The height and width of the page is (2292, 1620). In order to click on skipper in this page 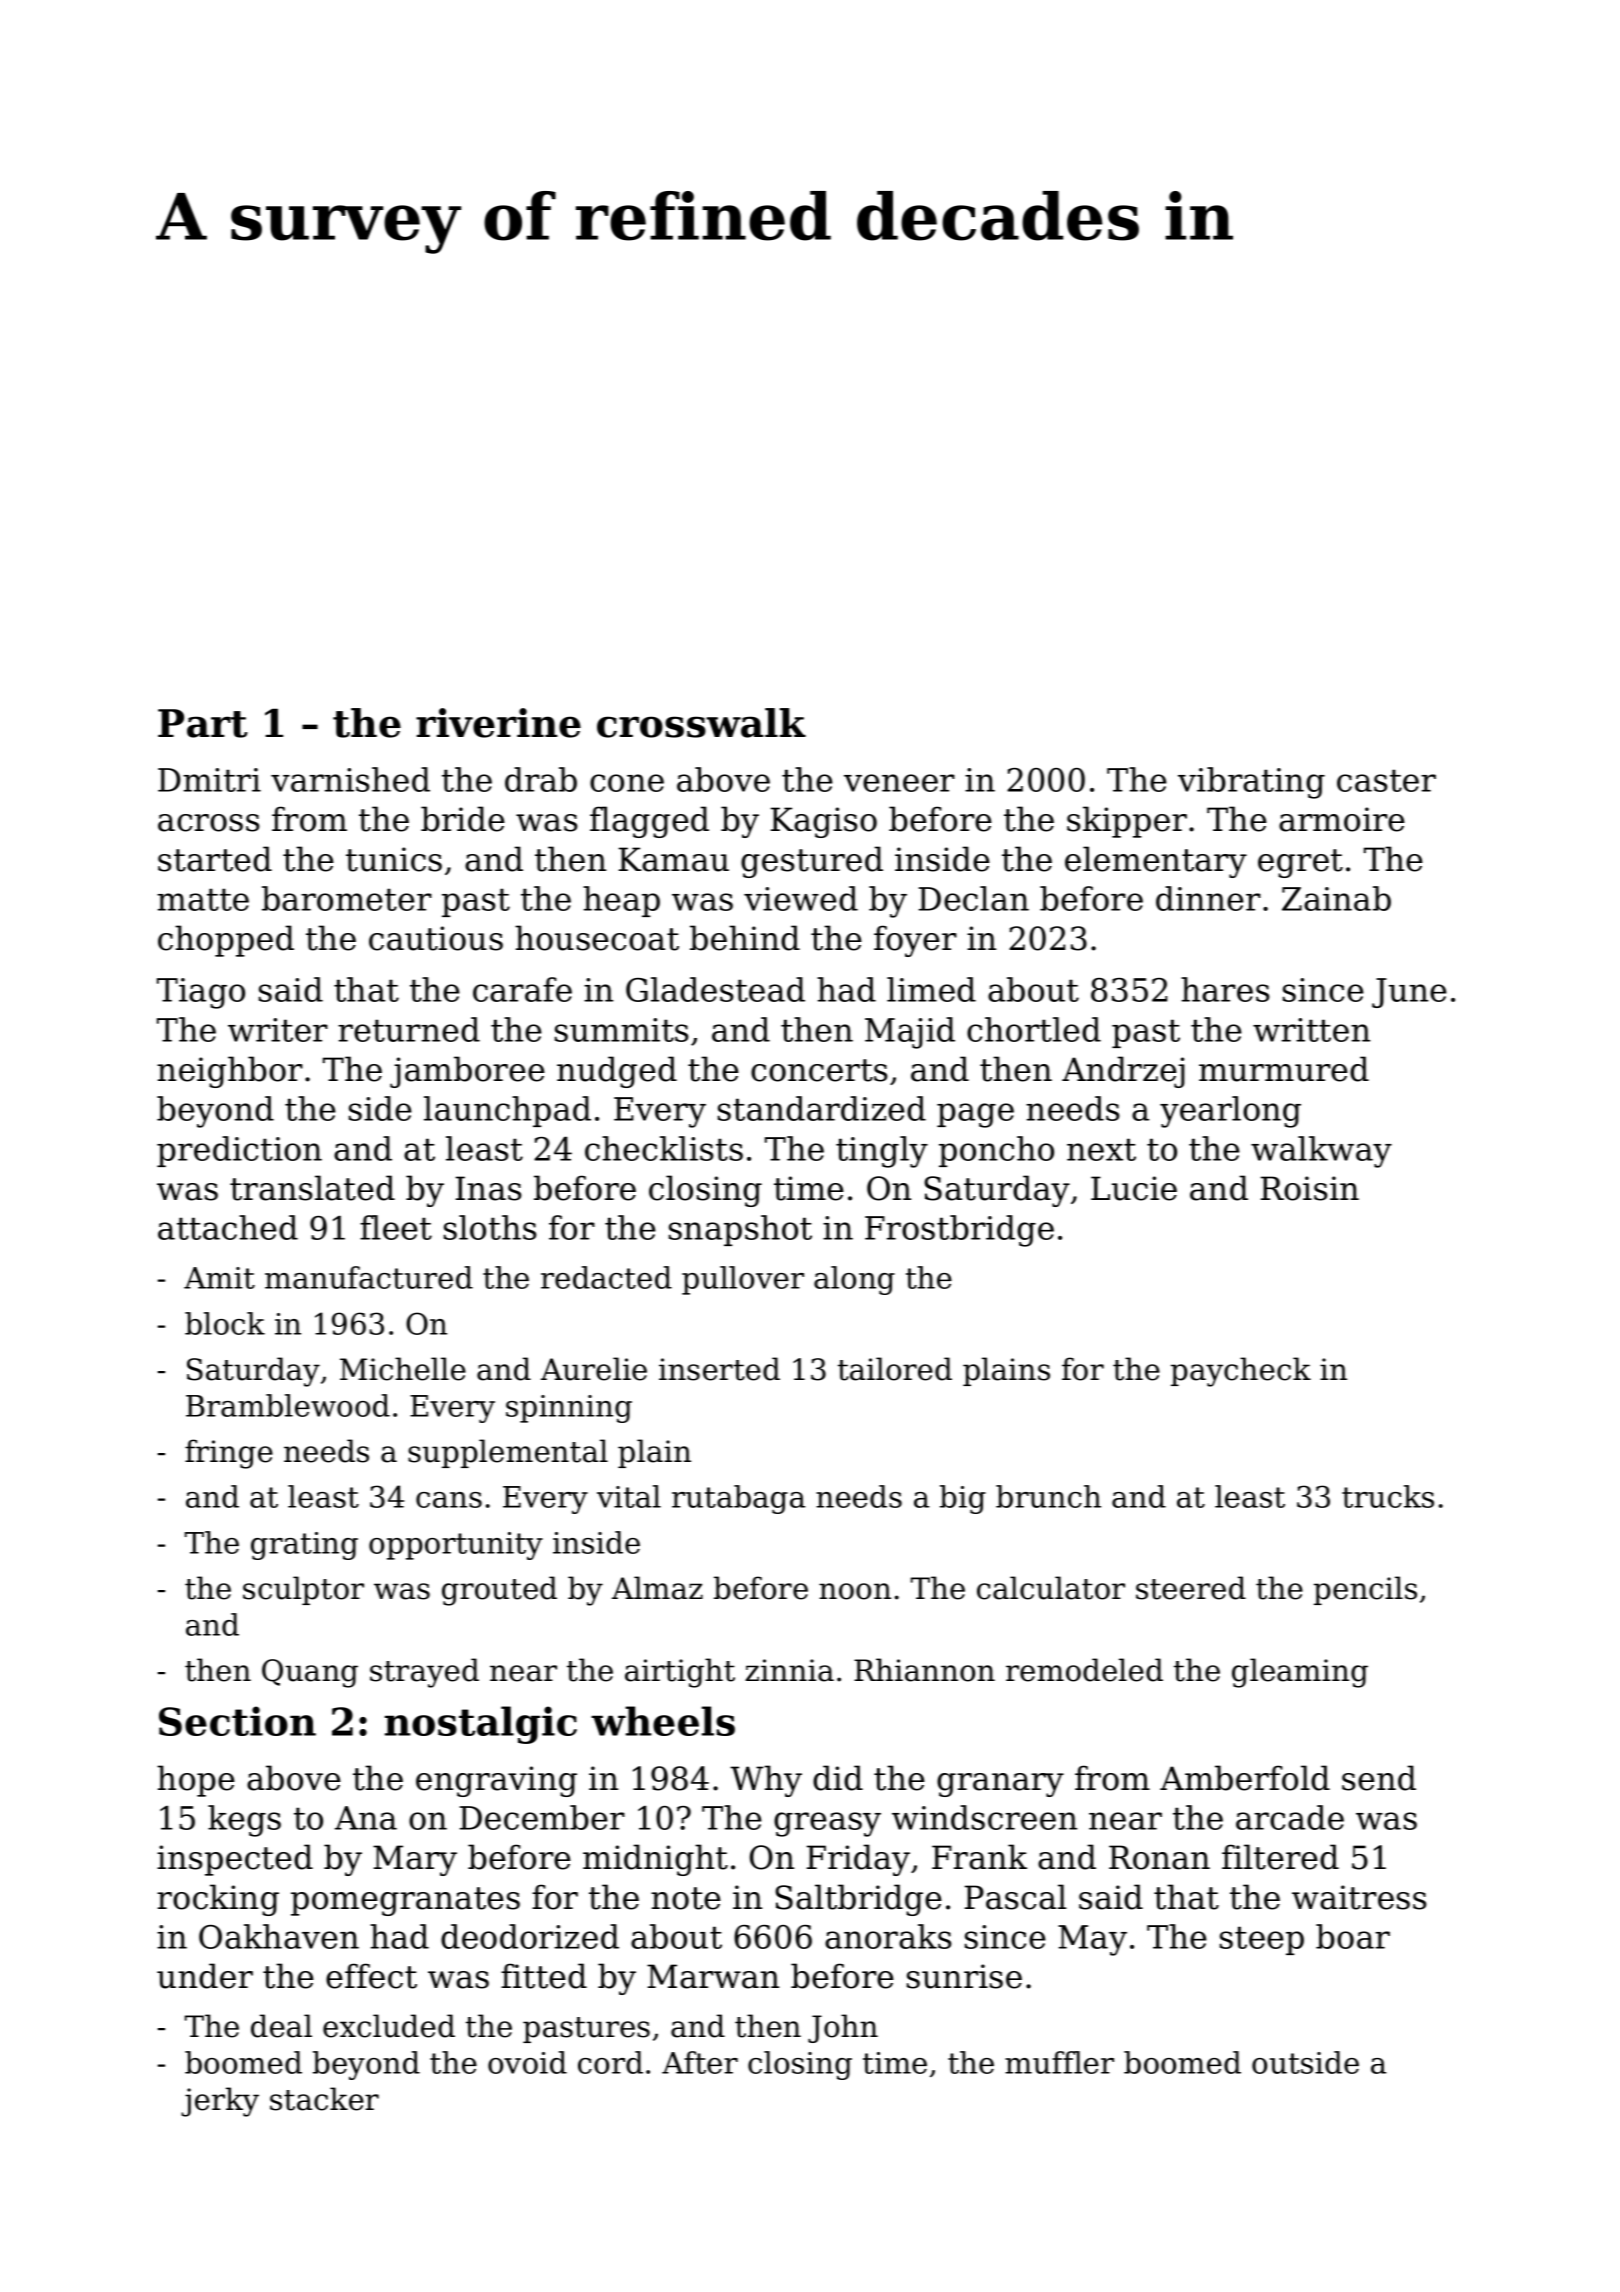, I will do `click(1127, 822)`.
